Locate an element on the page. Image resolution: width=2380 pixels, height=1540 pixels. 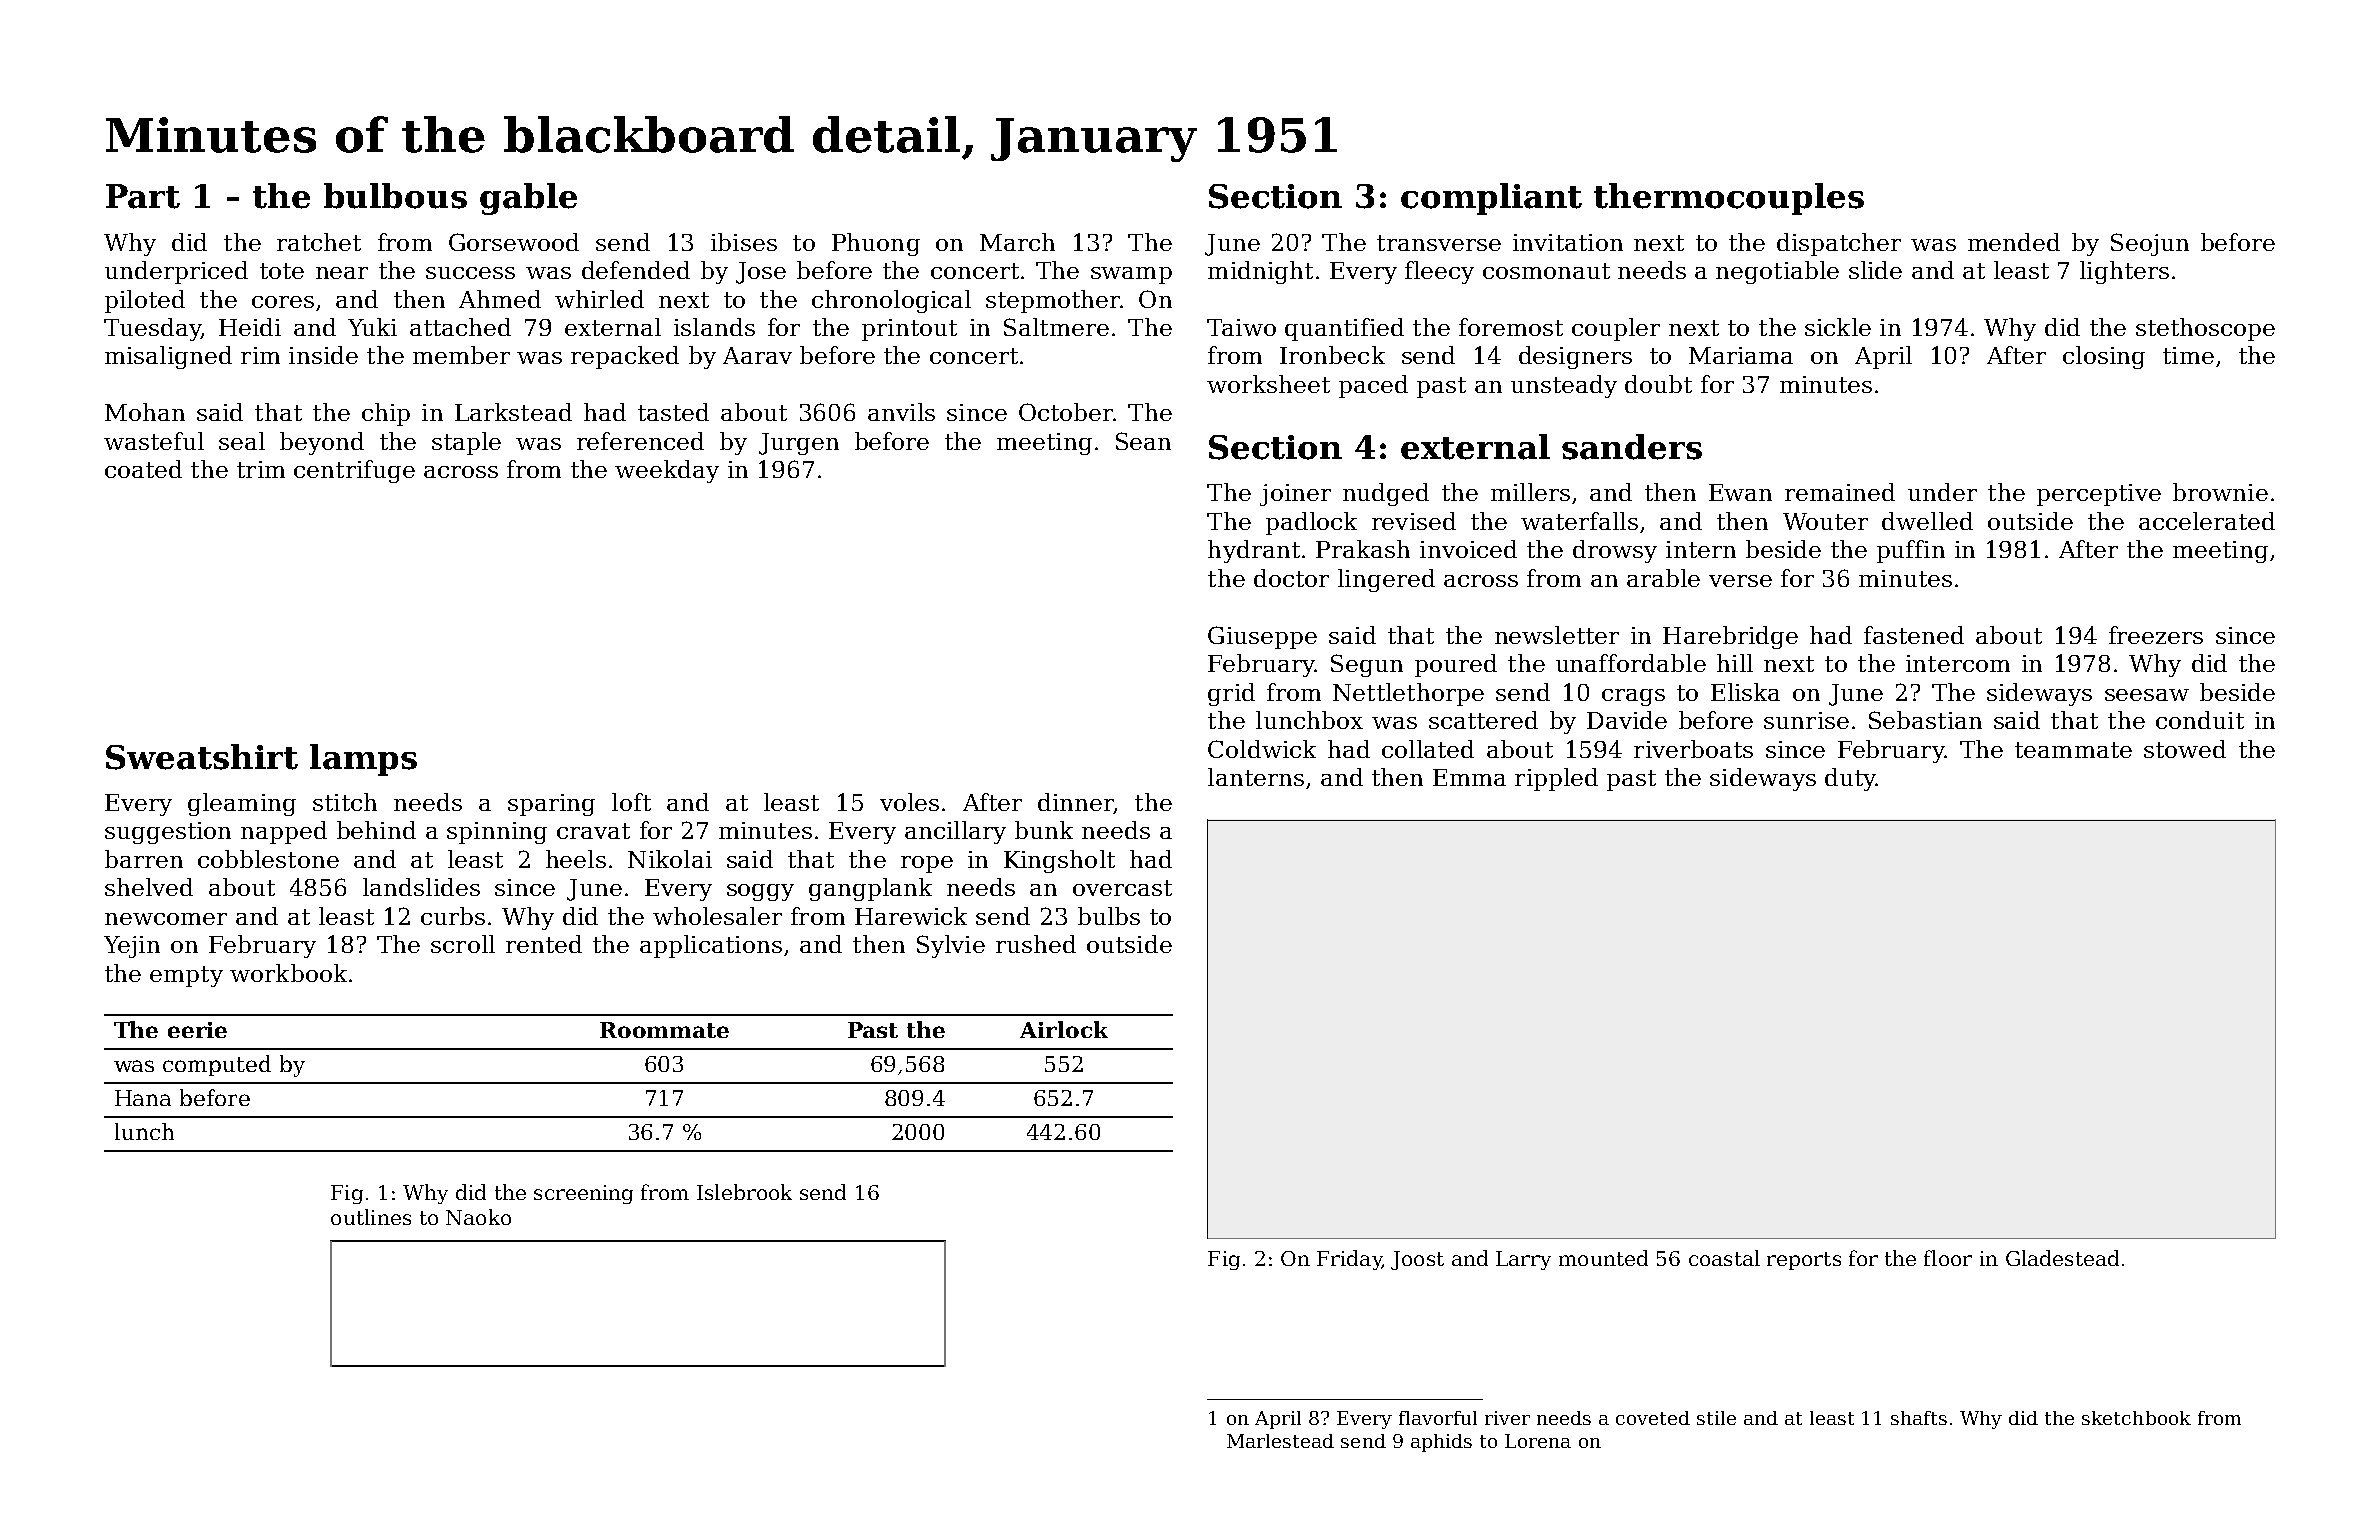
Larry is located at coordinates (1523, 1260).
